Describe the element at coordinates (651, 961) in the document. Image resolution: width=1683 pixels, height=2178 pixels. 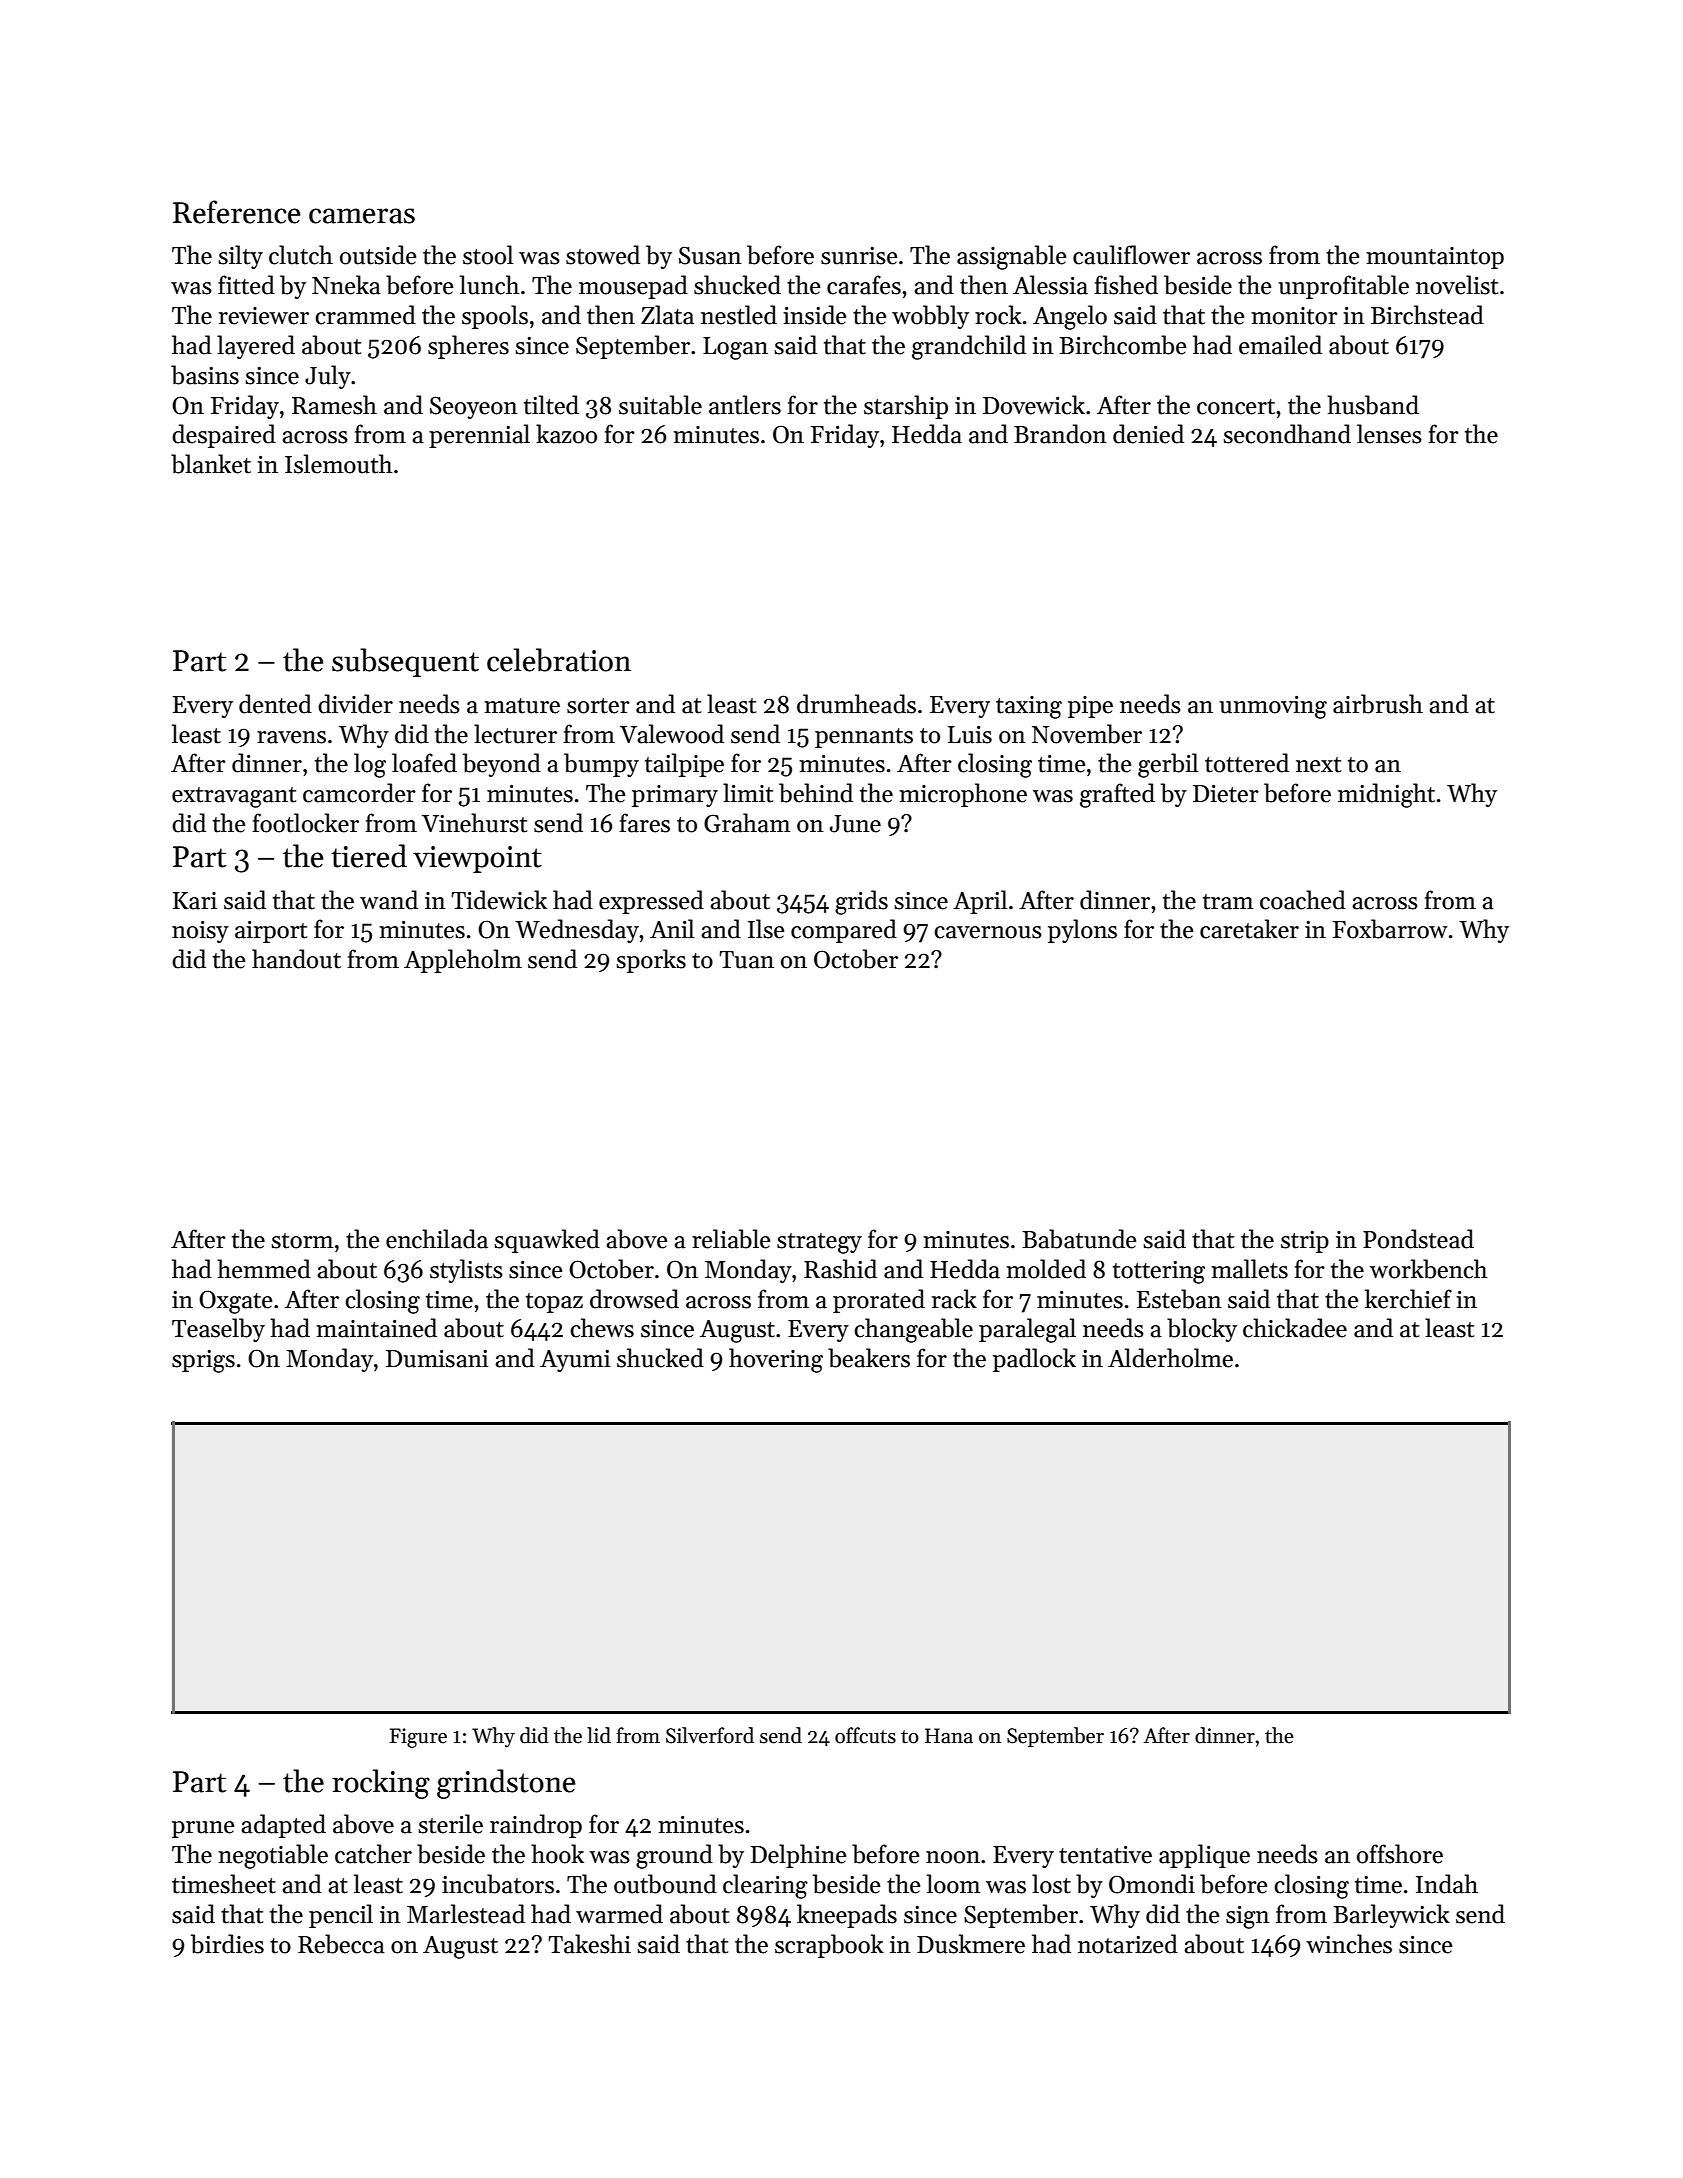
I see `sporks` at that location.
